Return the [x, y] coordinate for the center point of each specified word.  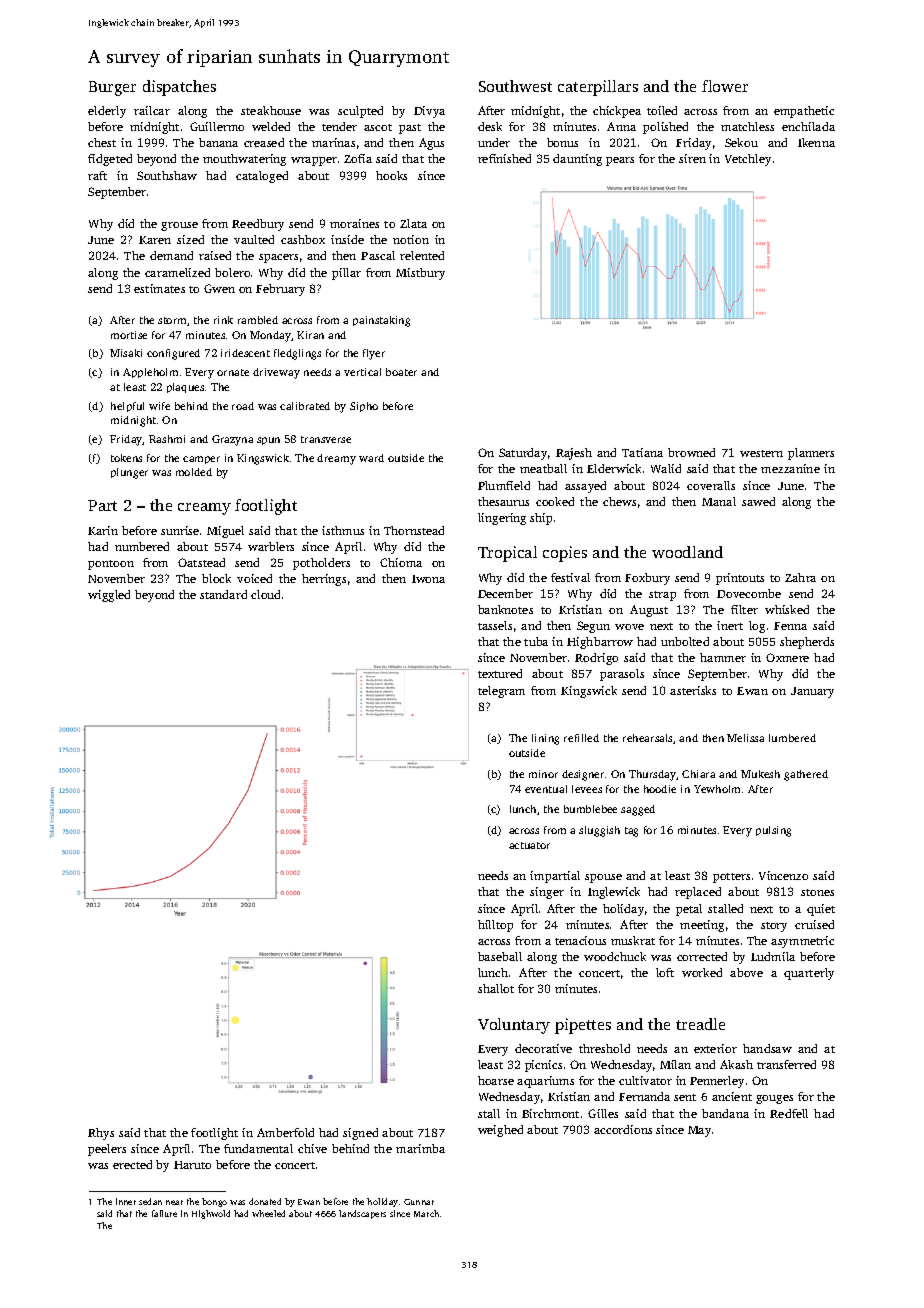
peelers [107, 1150]
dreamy [336, 459]
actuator [529, 845]
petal [689, 910]
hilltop [495, 926]
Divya [429, 112]
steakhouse [271, 110]
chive [312, 1148]
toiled [662, 110]
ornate [233, 372]
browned [691, 452]
